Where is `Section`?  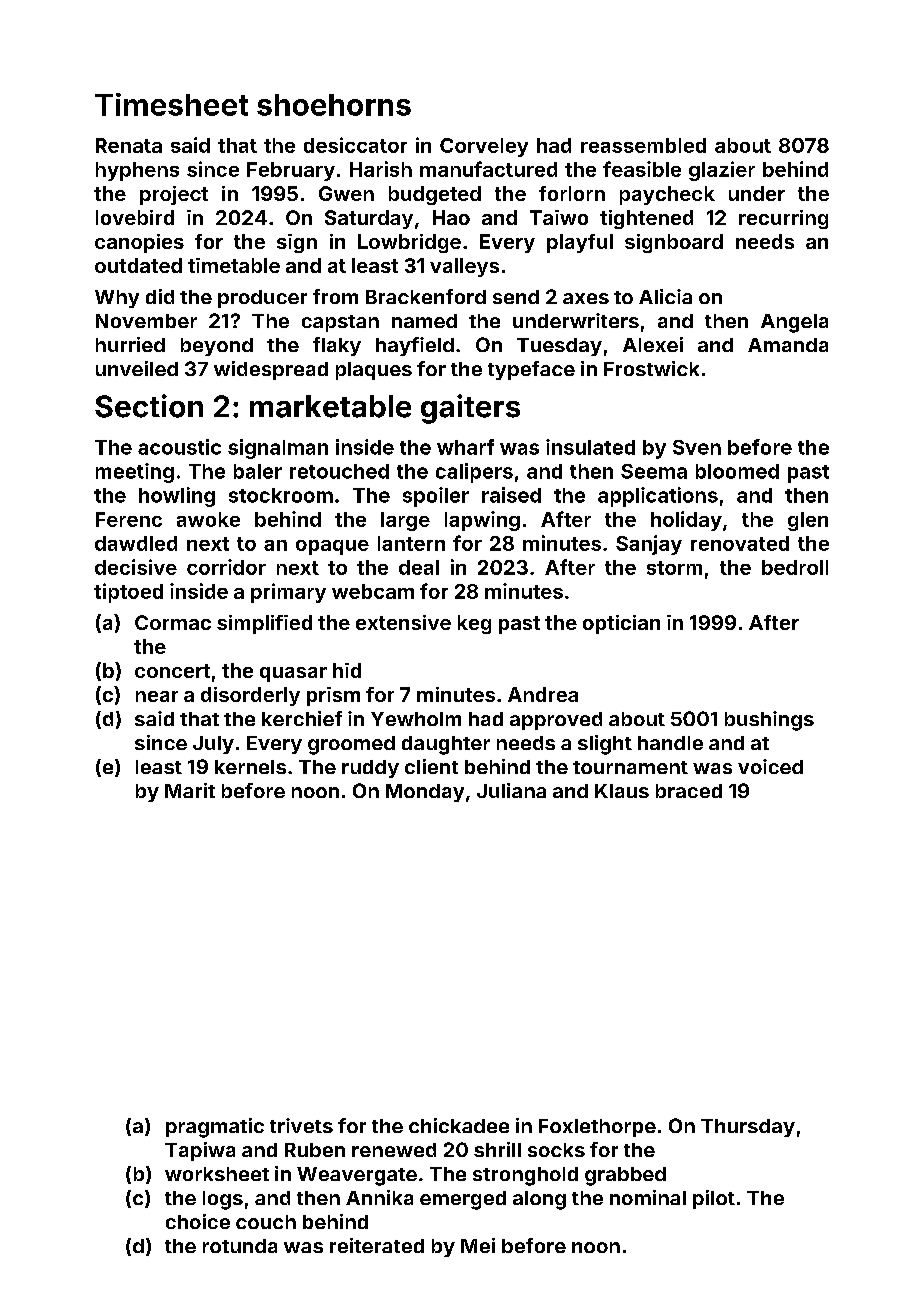
Section is located at coordinates (149, 406).
